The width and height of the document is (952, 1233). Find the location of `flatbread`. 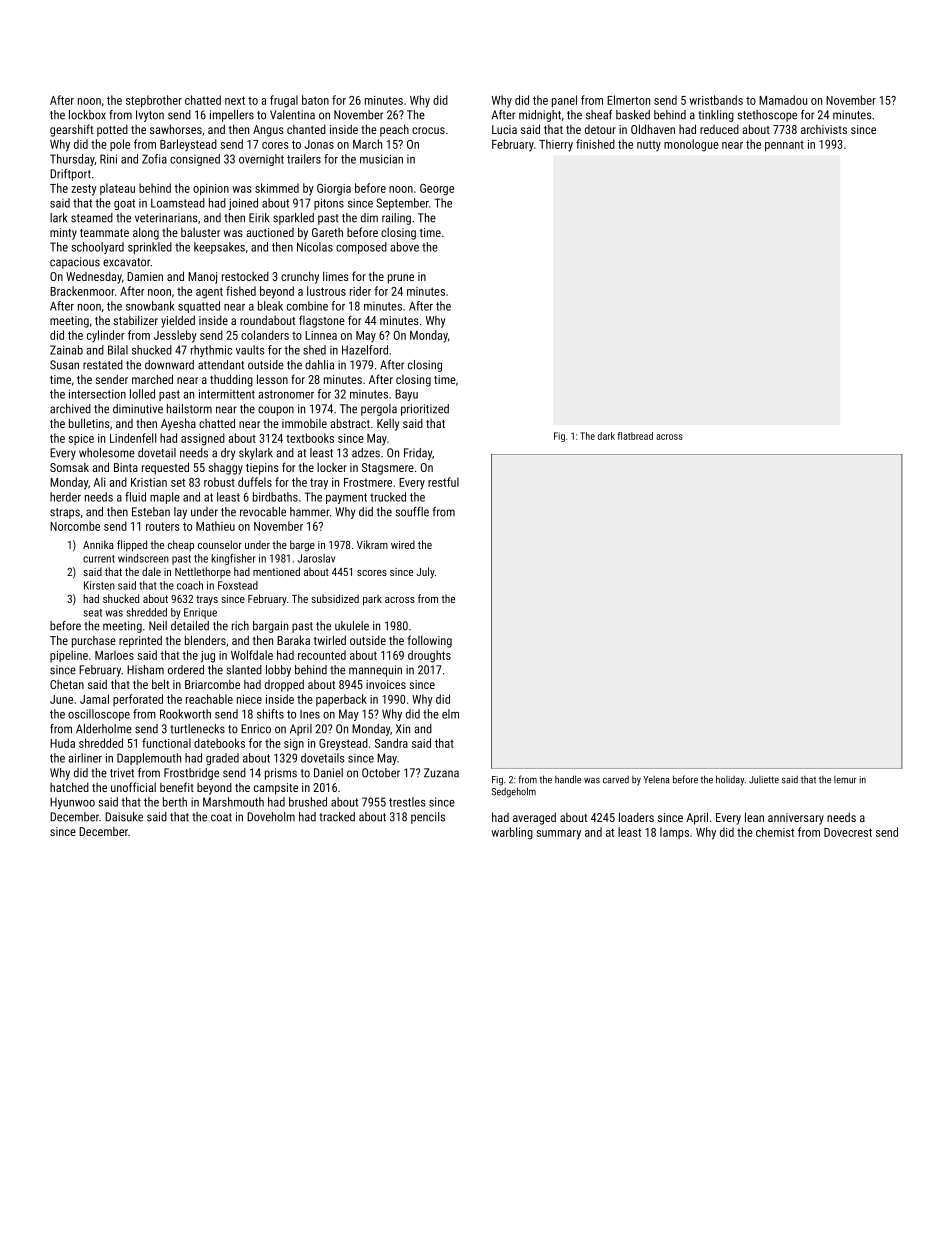

flatbread is located at coordinates (635, 436).
